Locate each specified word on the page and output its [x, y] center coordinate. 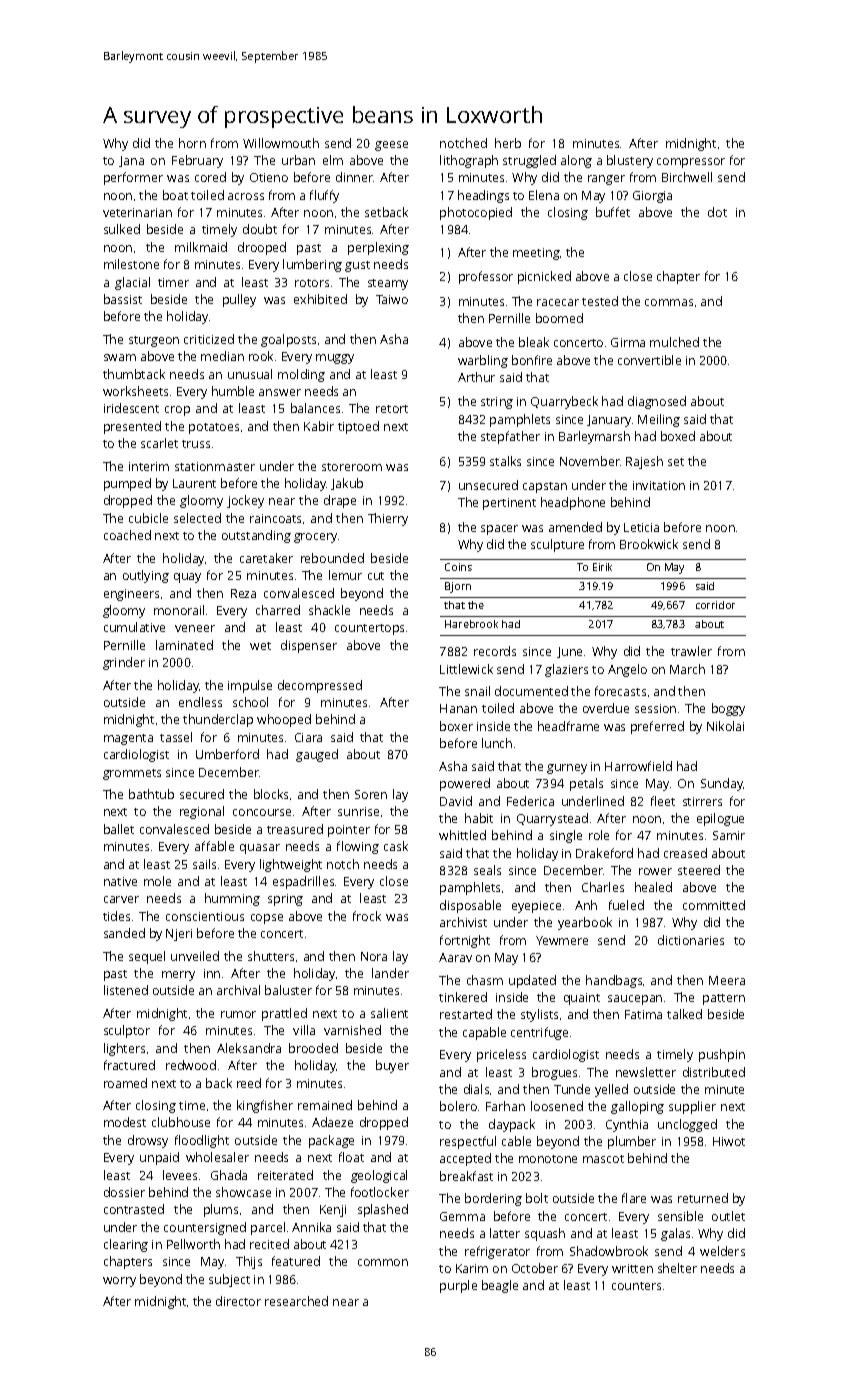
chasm [485, 980]
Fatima [643, 1014]
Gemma [462, 1216]
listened [126, 990]
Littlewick [466, 669]
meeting [536, 254]
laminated [184, 645]
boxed [678, 436]
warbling [483, 361]
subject [229, 1280]
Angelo [627, 670]
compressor [691, 163]
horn [192, 143]
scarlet [159, 443]
